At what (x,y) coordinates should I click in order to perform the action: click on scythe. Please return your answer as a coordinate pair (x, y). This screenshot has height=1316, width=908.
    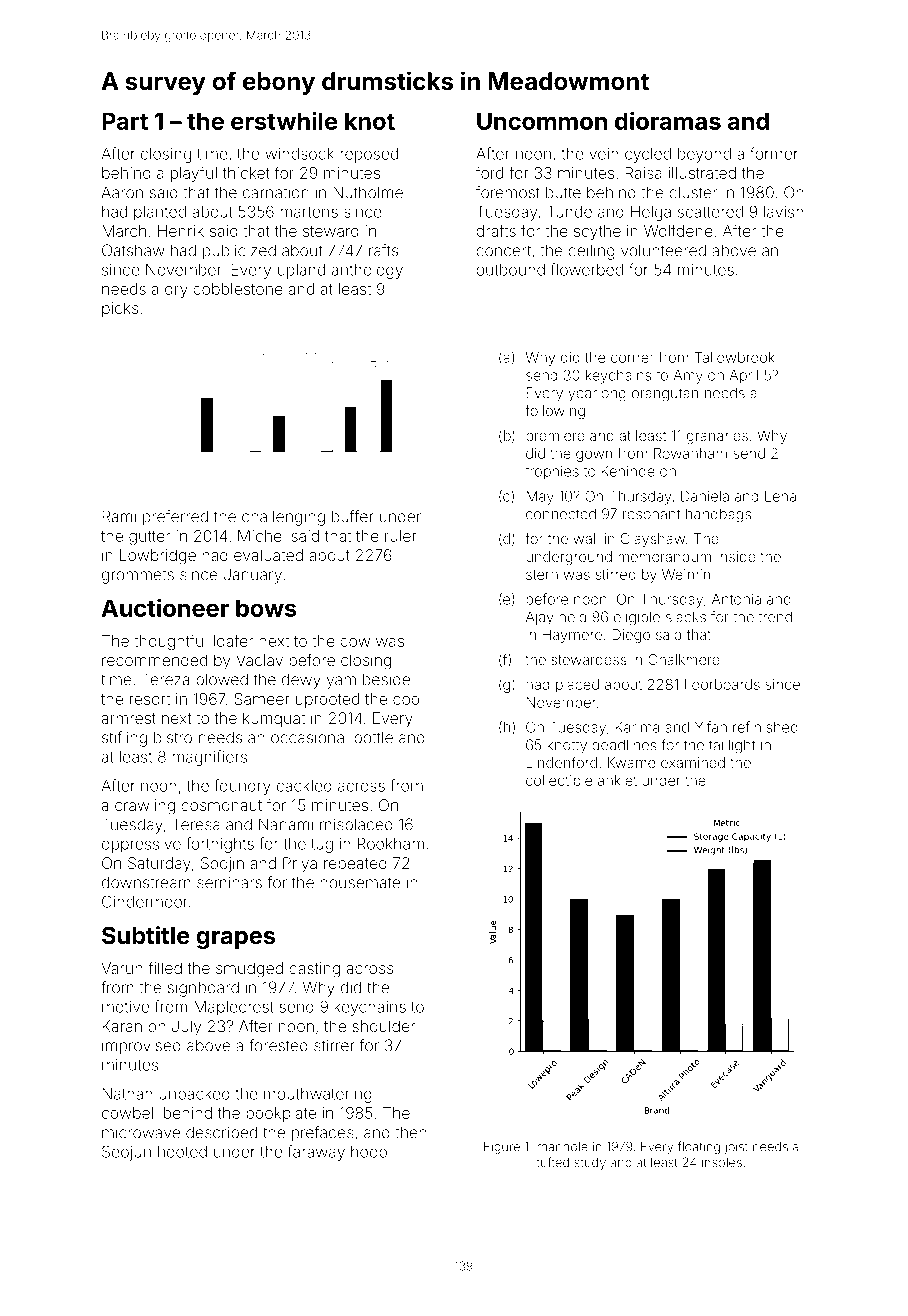
    Looking at the image, I should click on (597, 232).
